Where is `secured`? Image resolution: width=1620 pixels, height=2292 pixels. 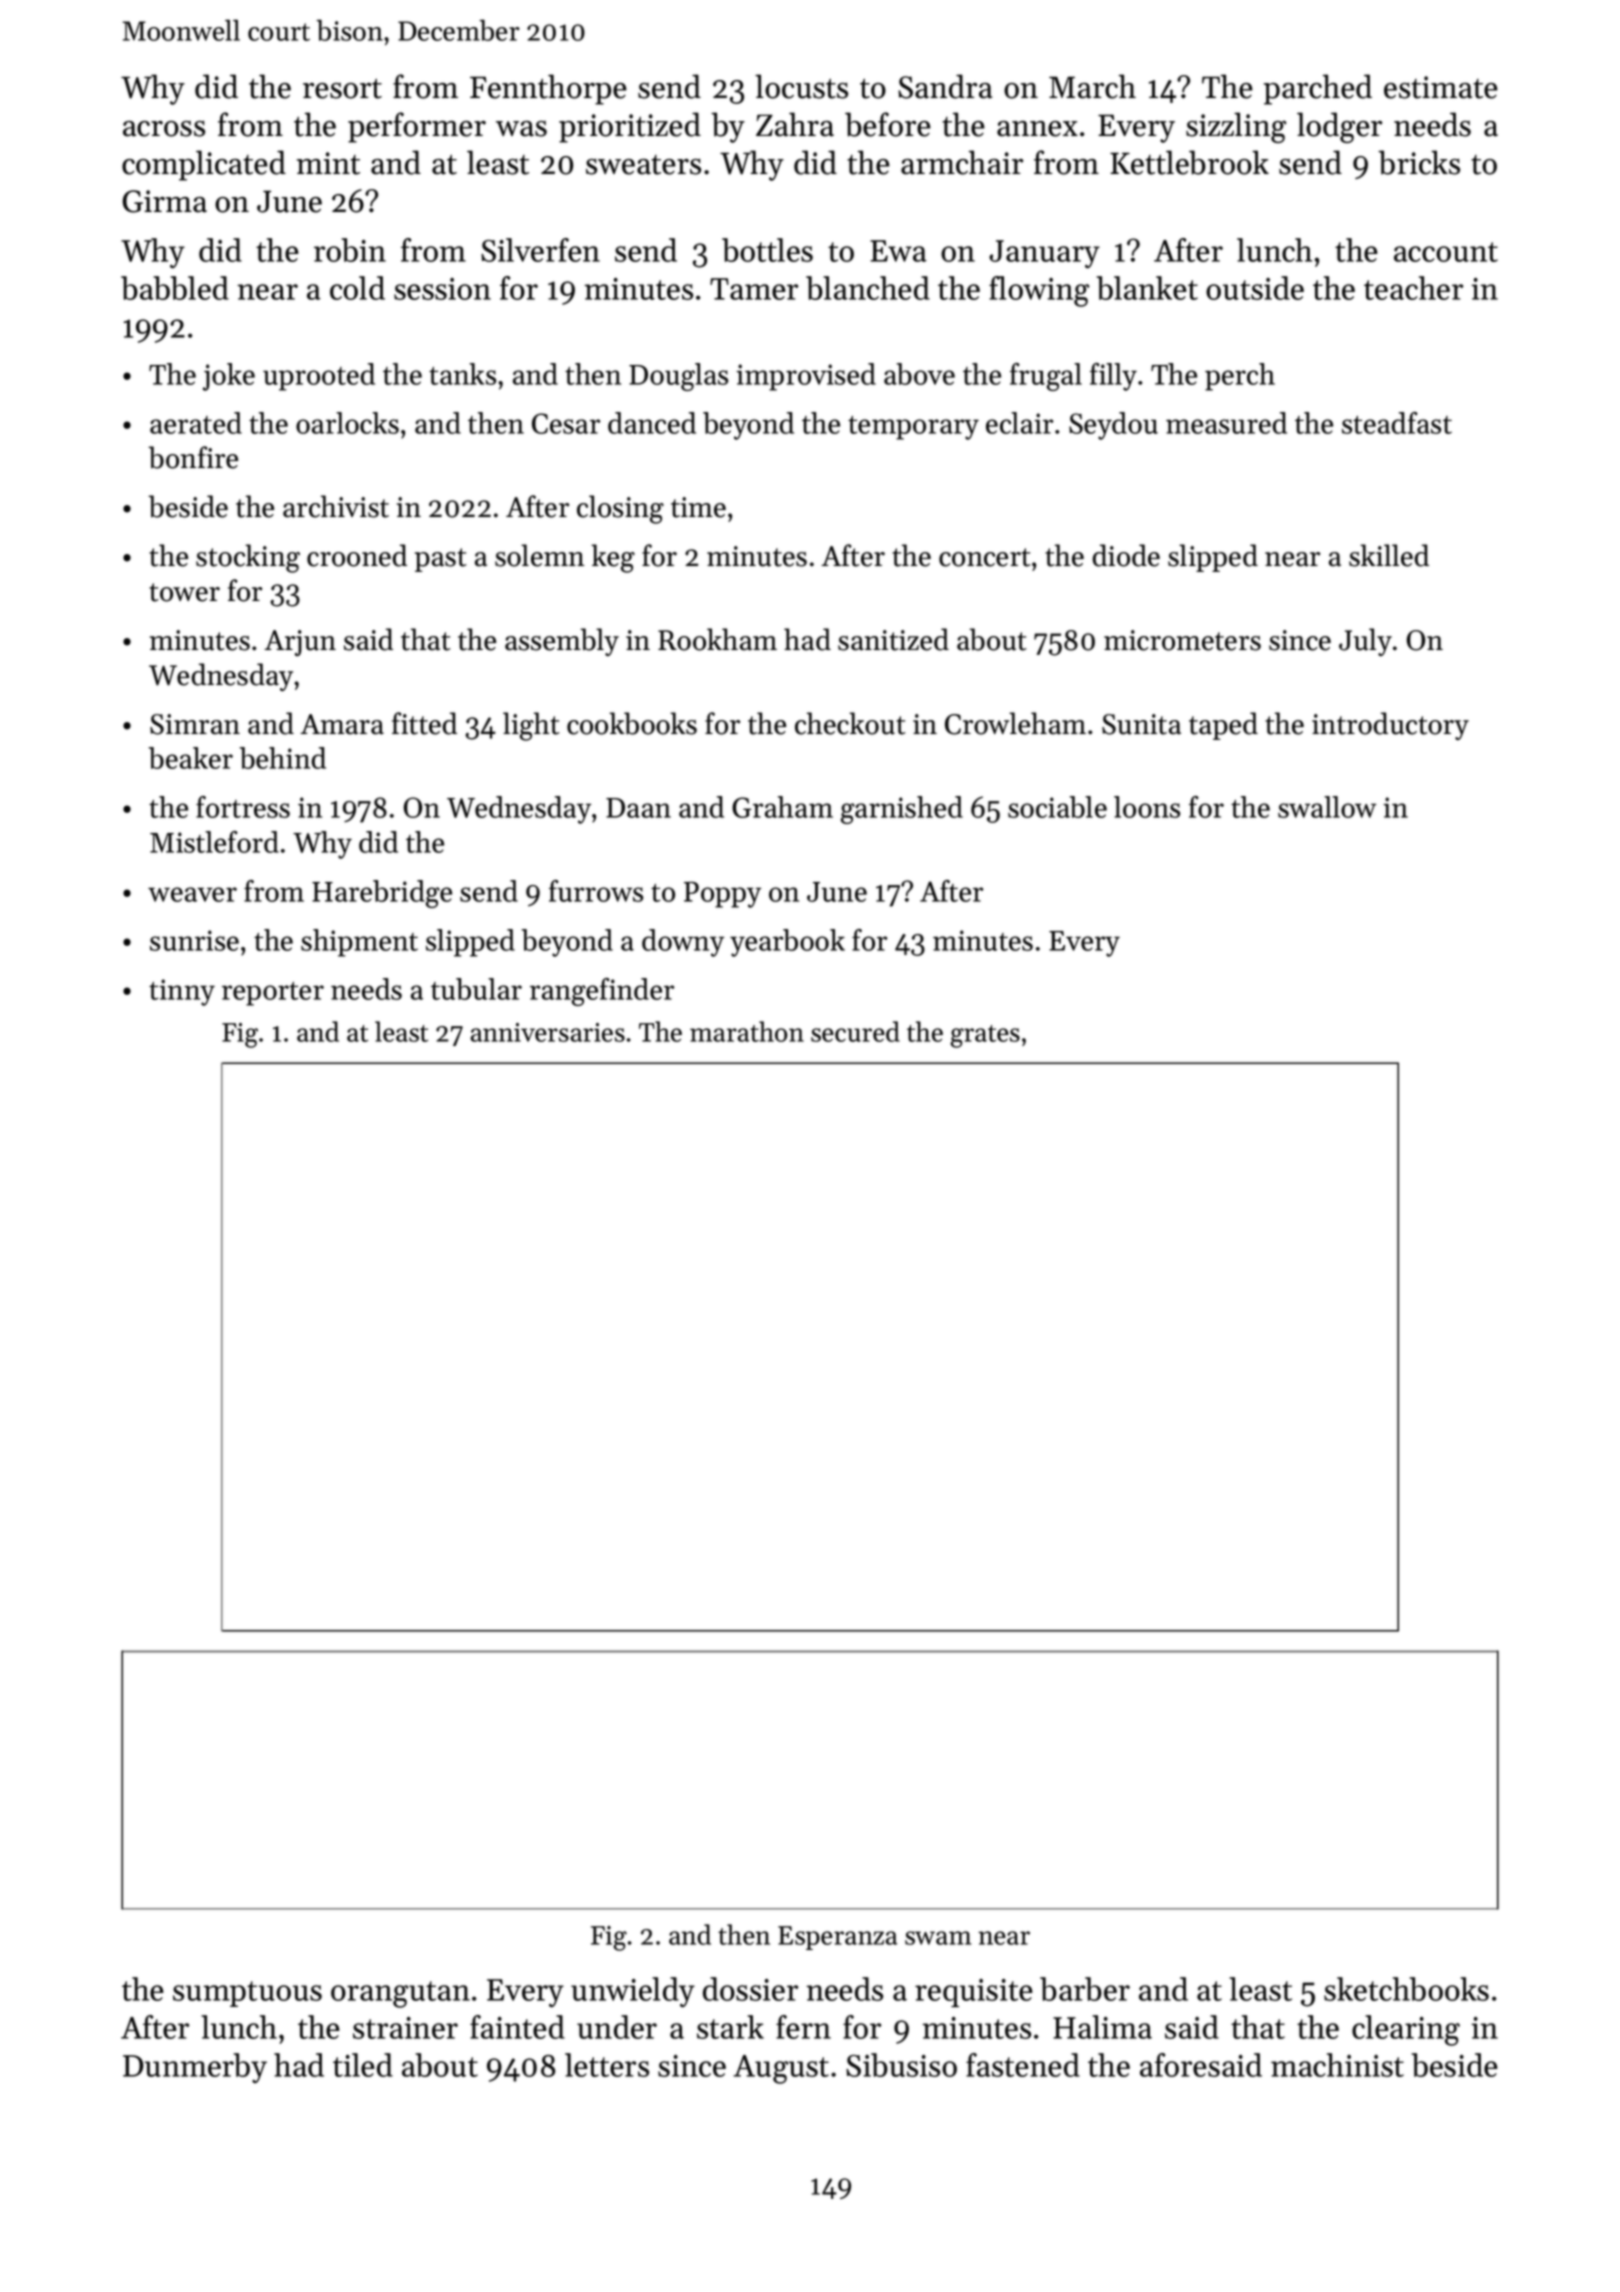
secured is located at coordinates (855, 1031).
